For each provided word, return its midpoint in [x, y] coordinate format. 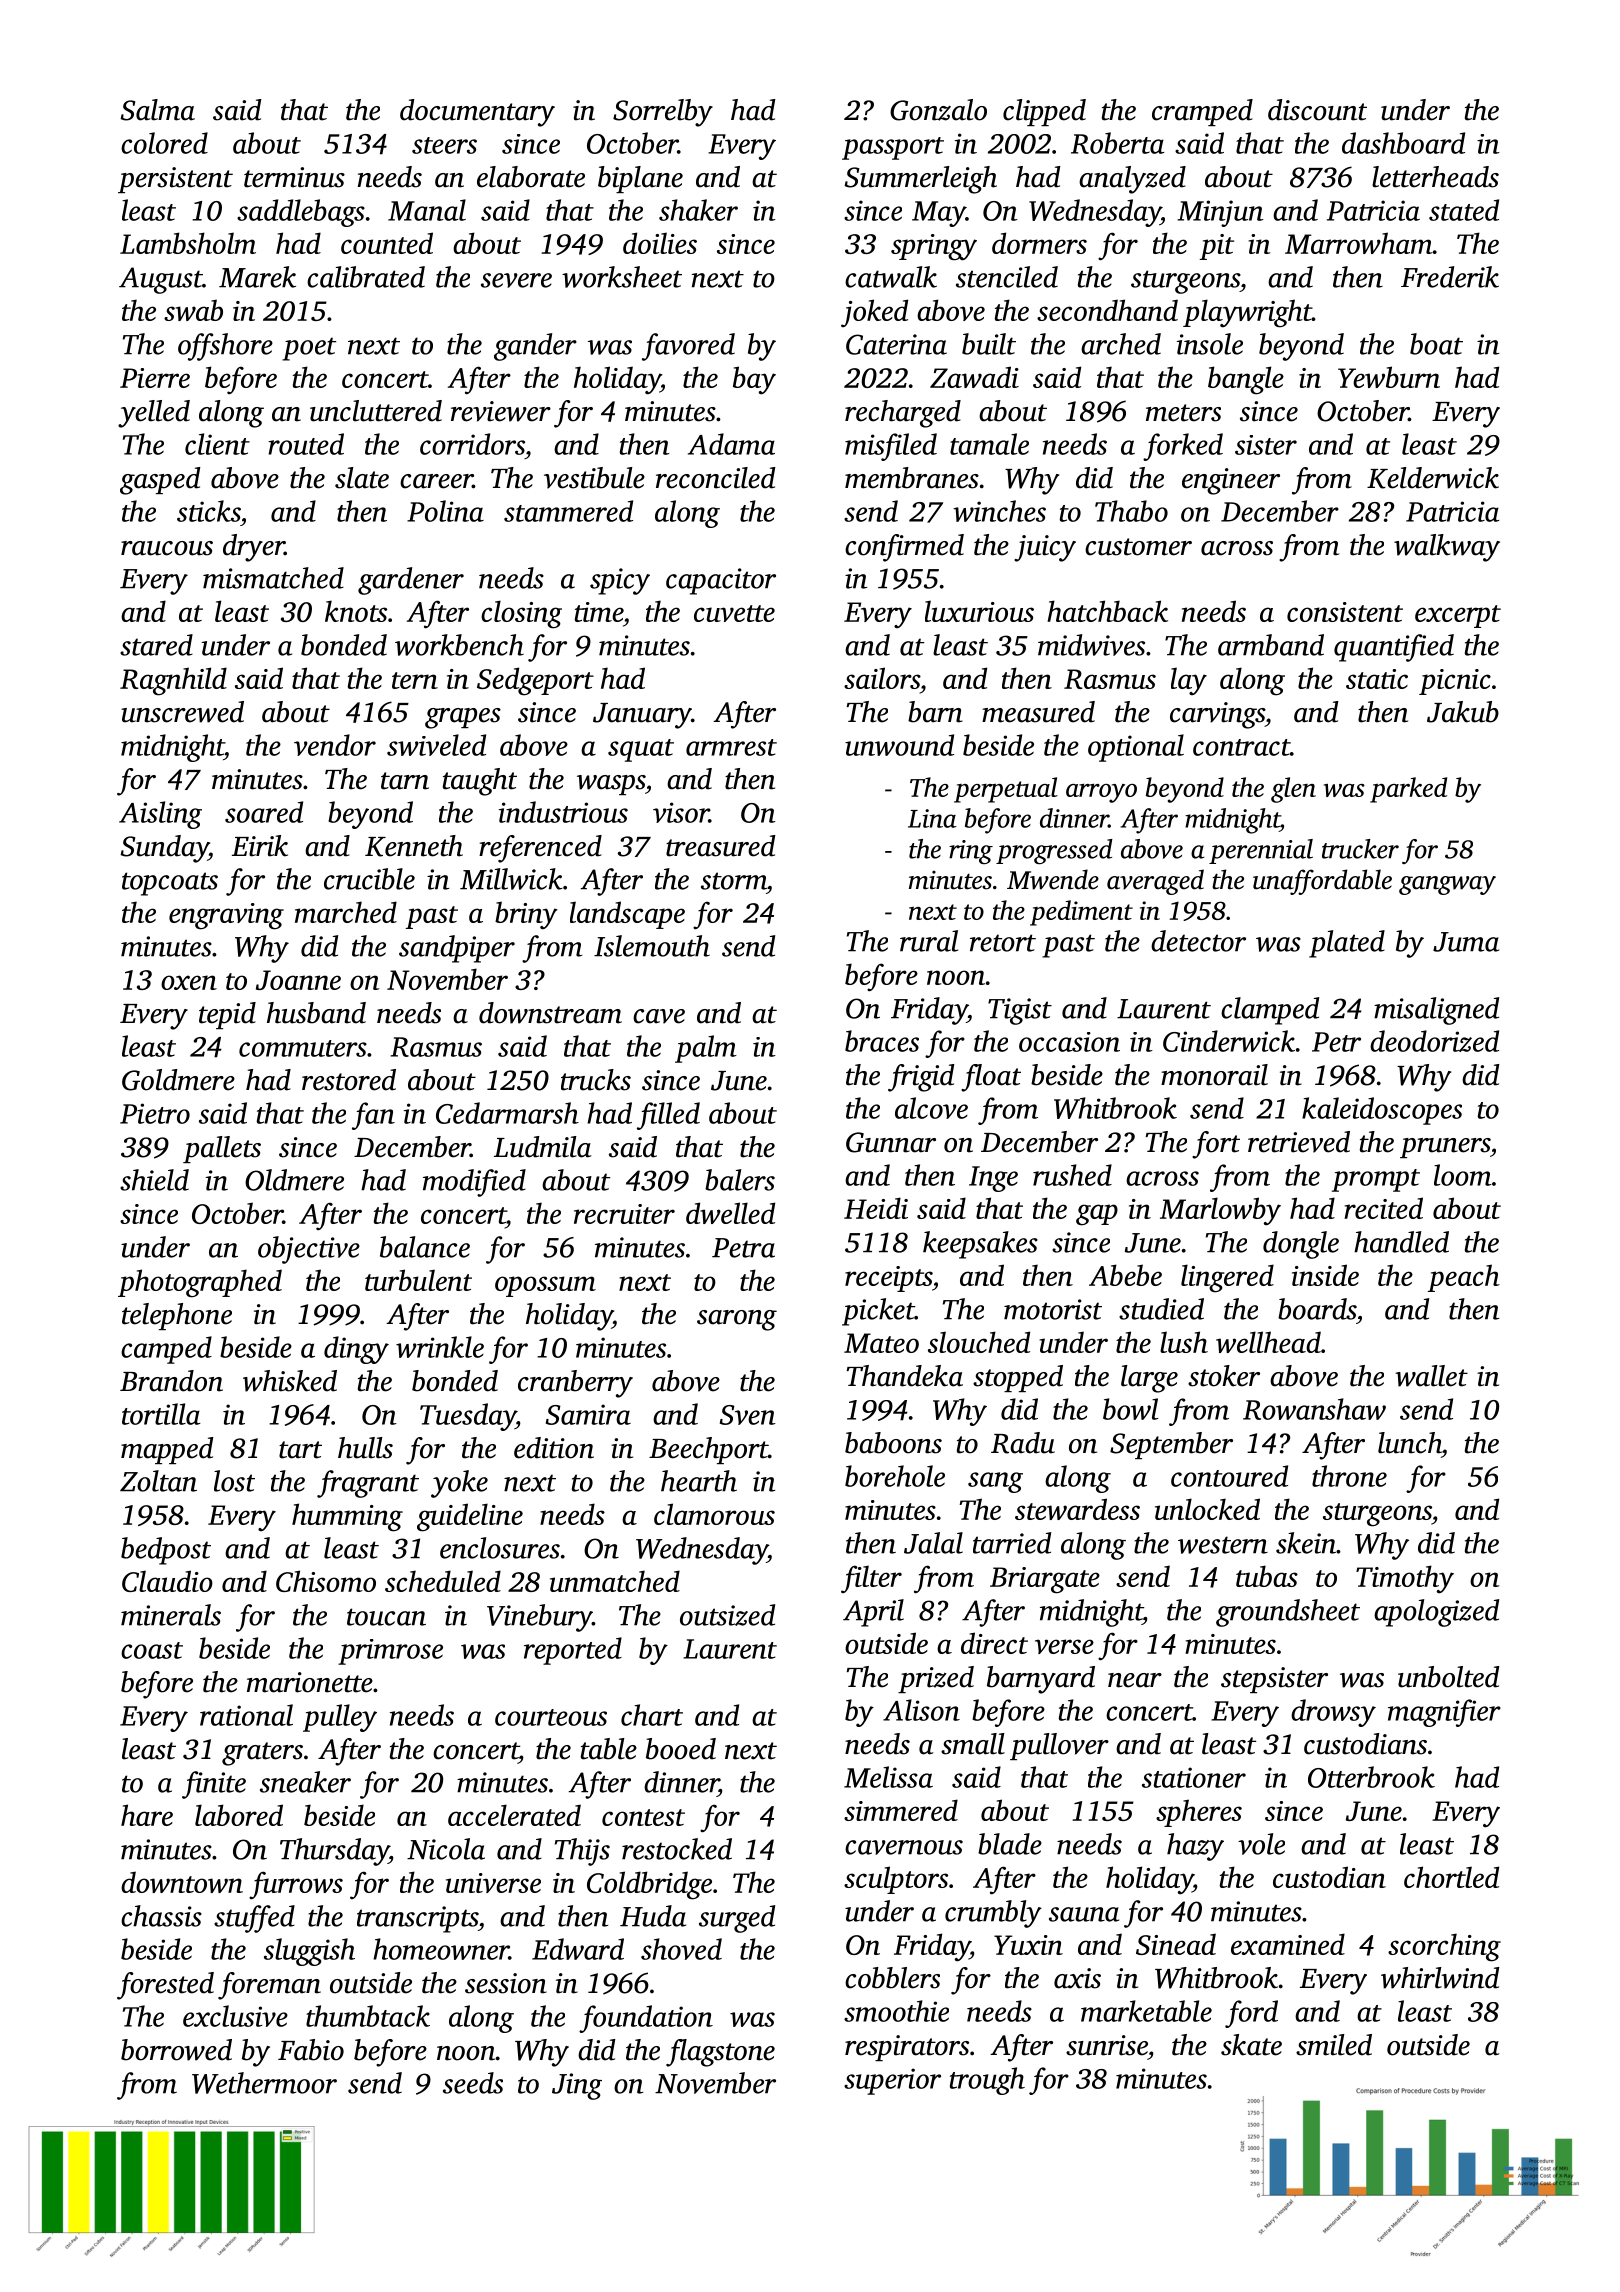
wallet [1431, 1376]
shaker [698, 210]
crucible [369, 879]
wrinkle [440, 1347]
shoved [681, 1949]
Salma [157, 110]
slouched [979, 1342]
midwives [1091, 645]
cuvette [734, 613]
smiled [1334, 2045]
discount [1317, 110]
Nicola [446, 1849]
